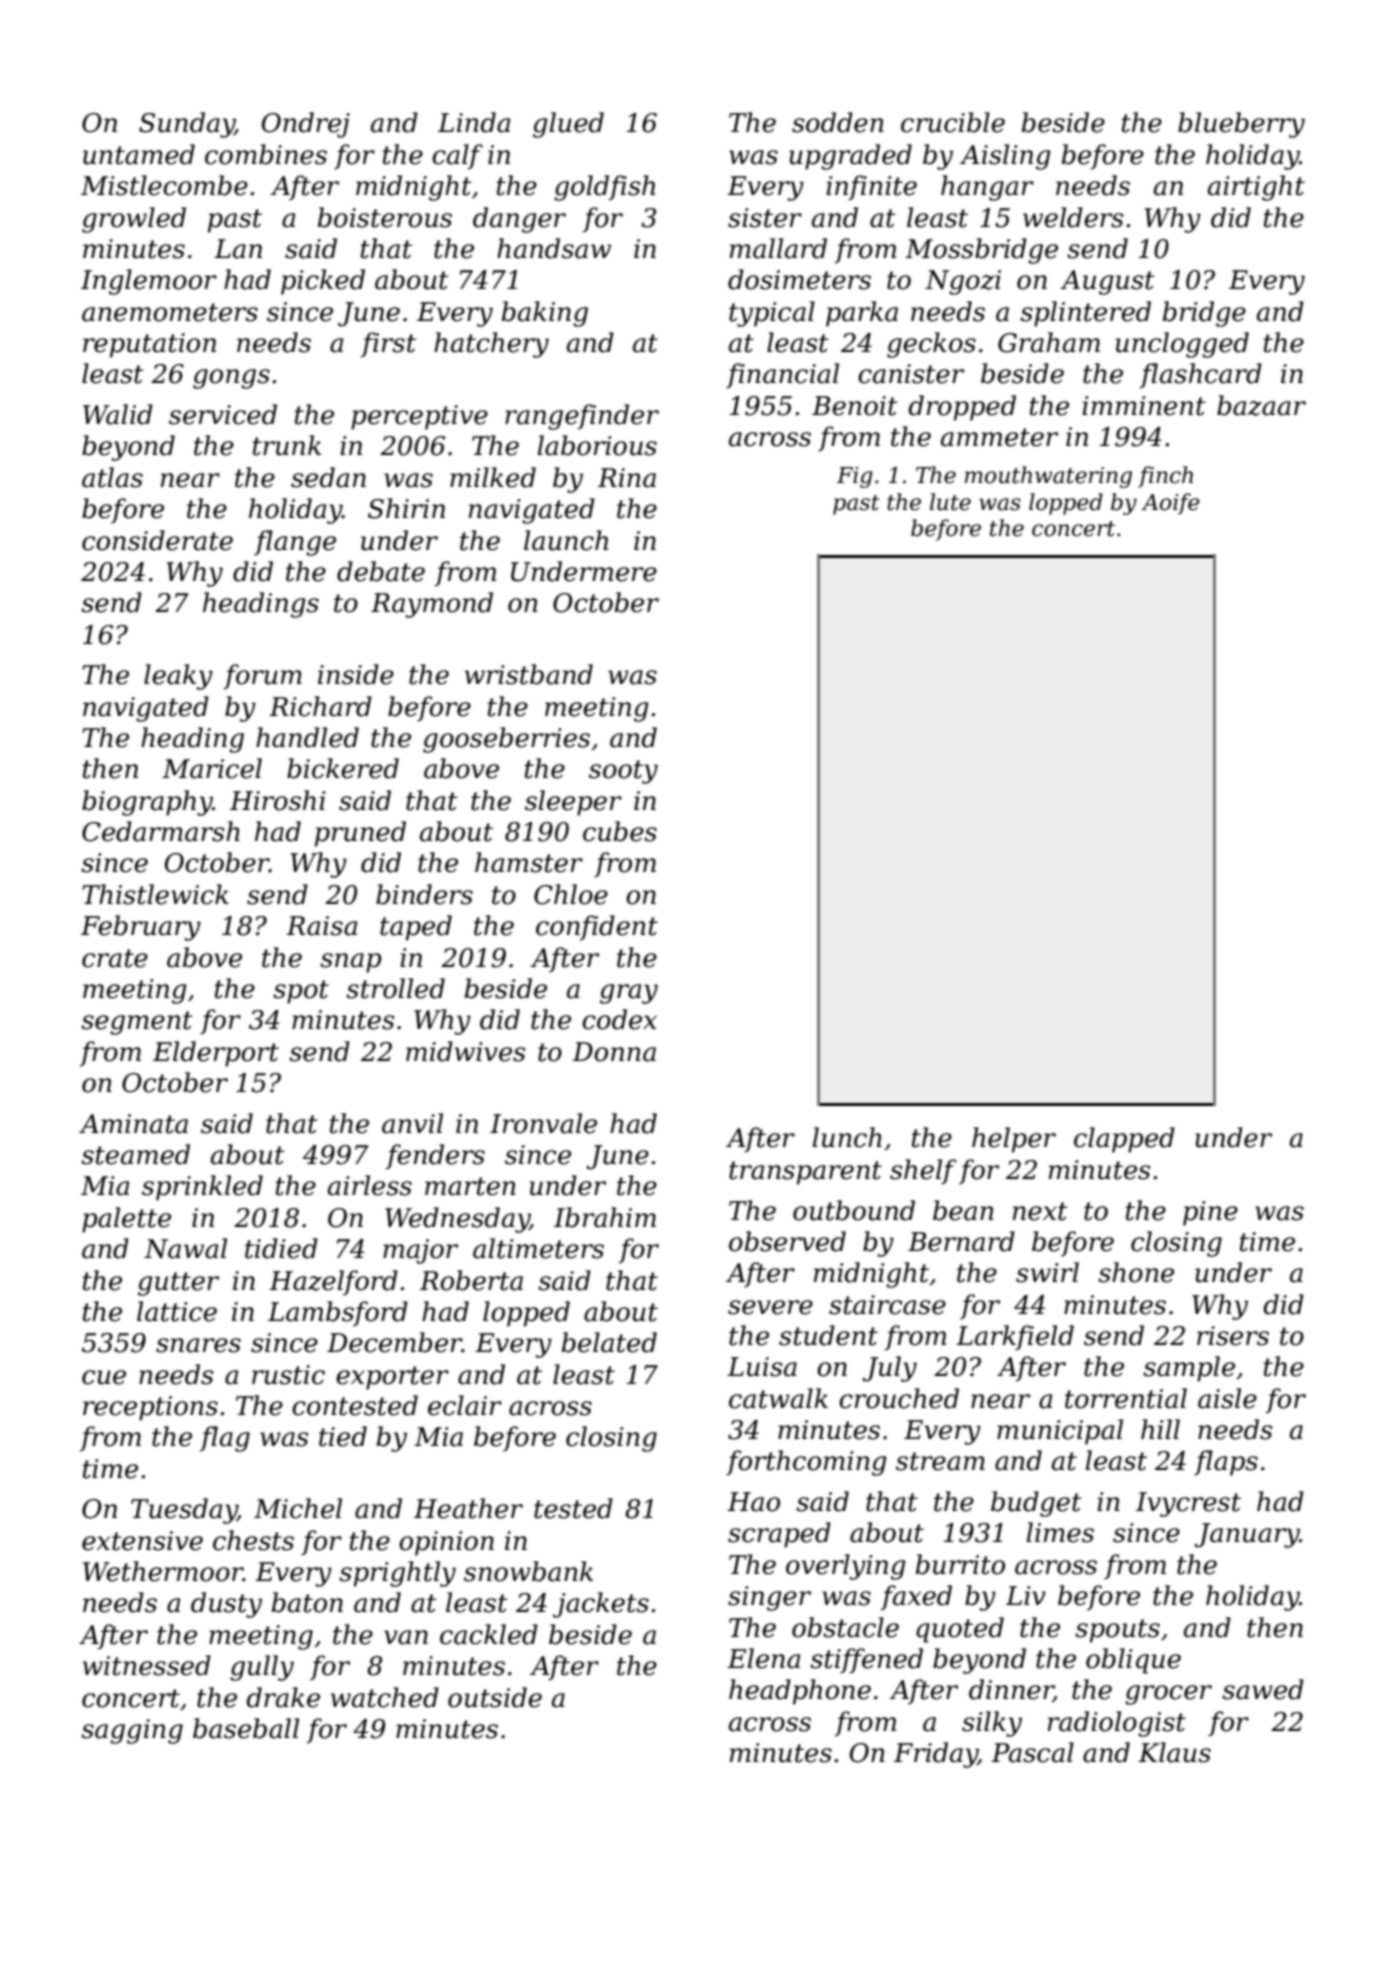  I want to click on Roberta, so click(471, 1280).
